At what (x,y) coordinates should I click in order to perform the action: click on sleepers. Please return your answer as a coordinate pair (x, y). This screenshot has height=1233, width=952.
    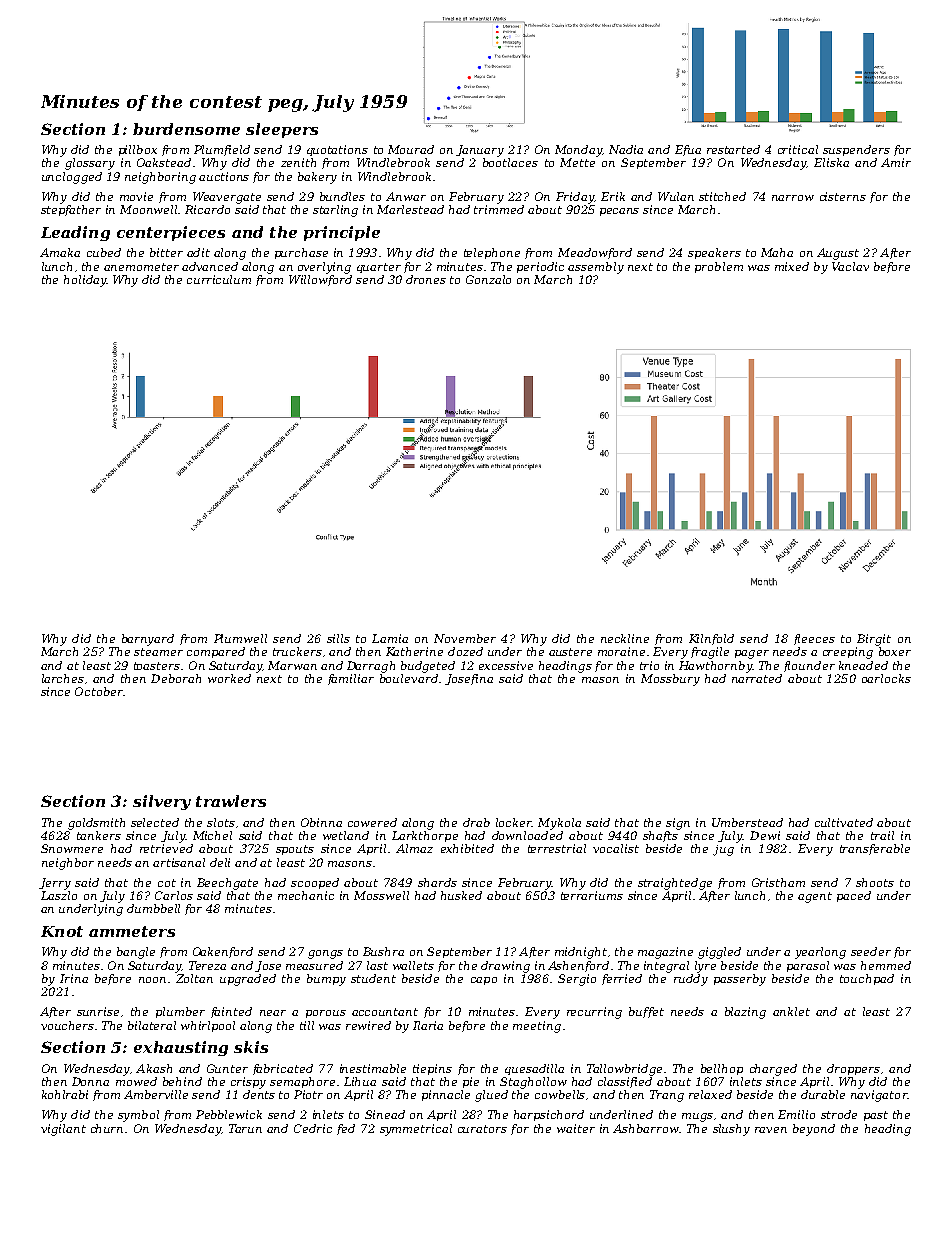
    Looking at the image, I should click on (282, 130).
